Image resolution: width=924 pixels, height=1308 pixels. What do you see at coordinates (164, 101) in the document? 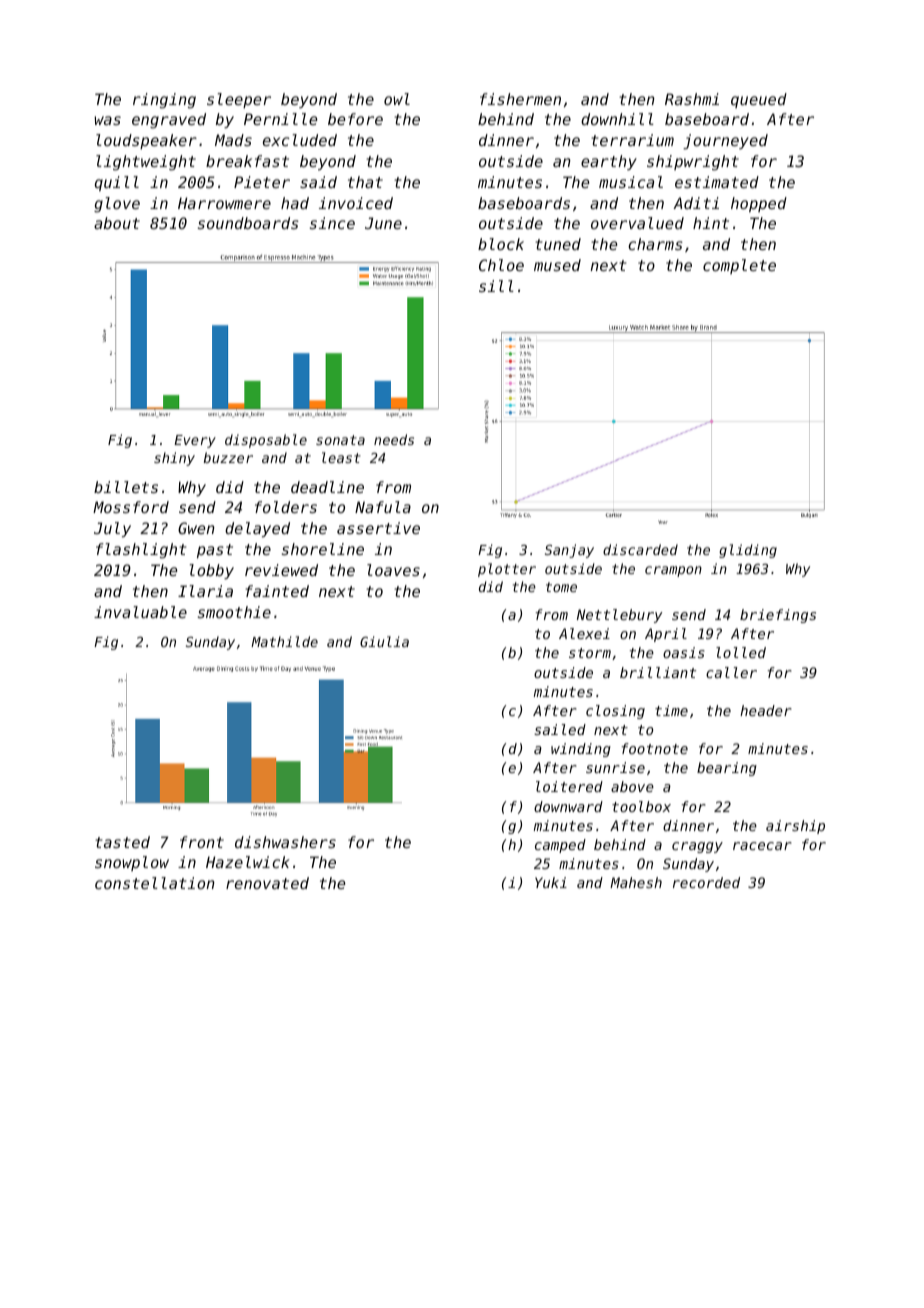
I see `ringing` at bounding box center [164, 101].
